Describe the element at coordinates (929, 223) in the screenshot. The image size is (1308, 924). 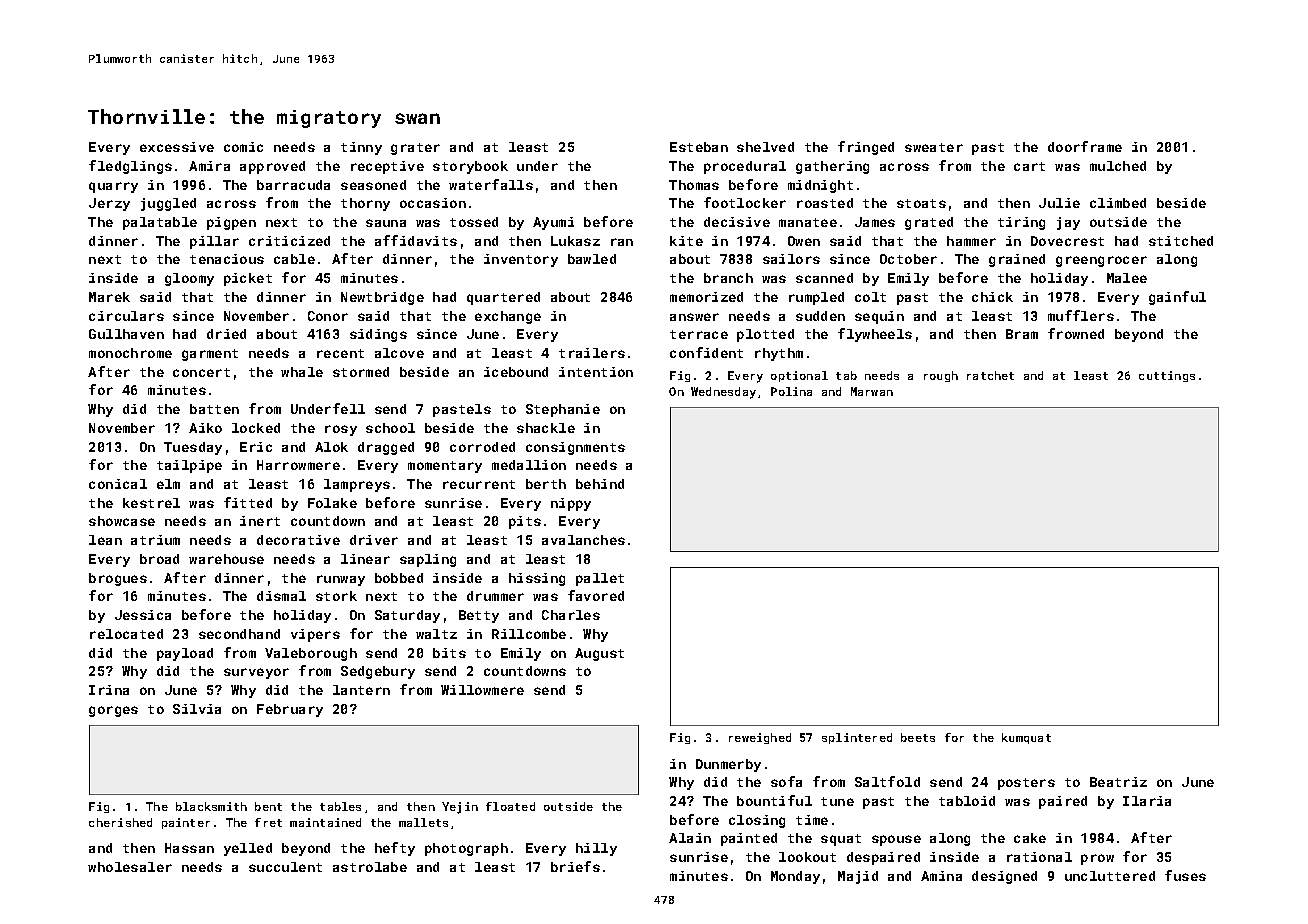
I see `grated` at that location.
